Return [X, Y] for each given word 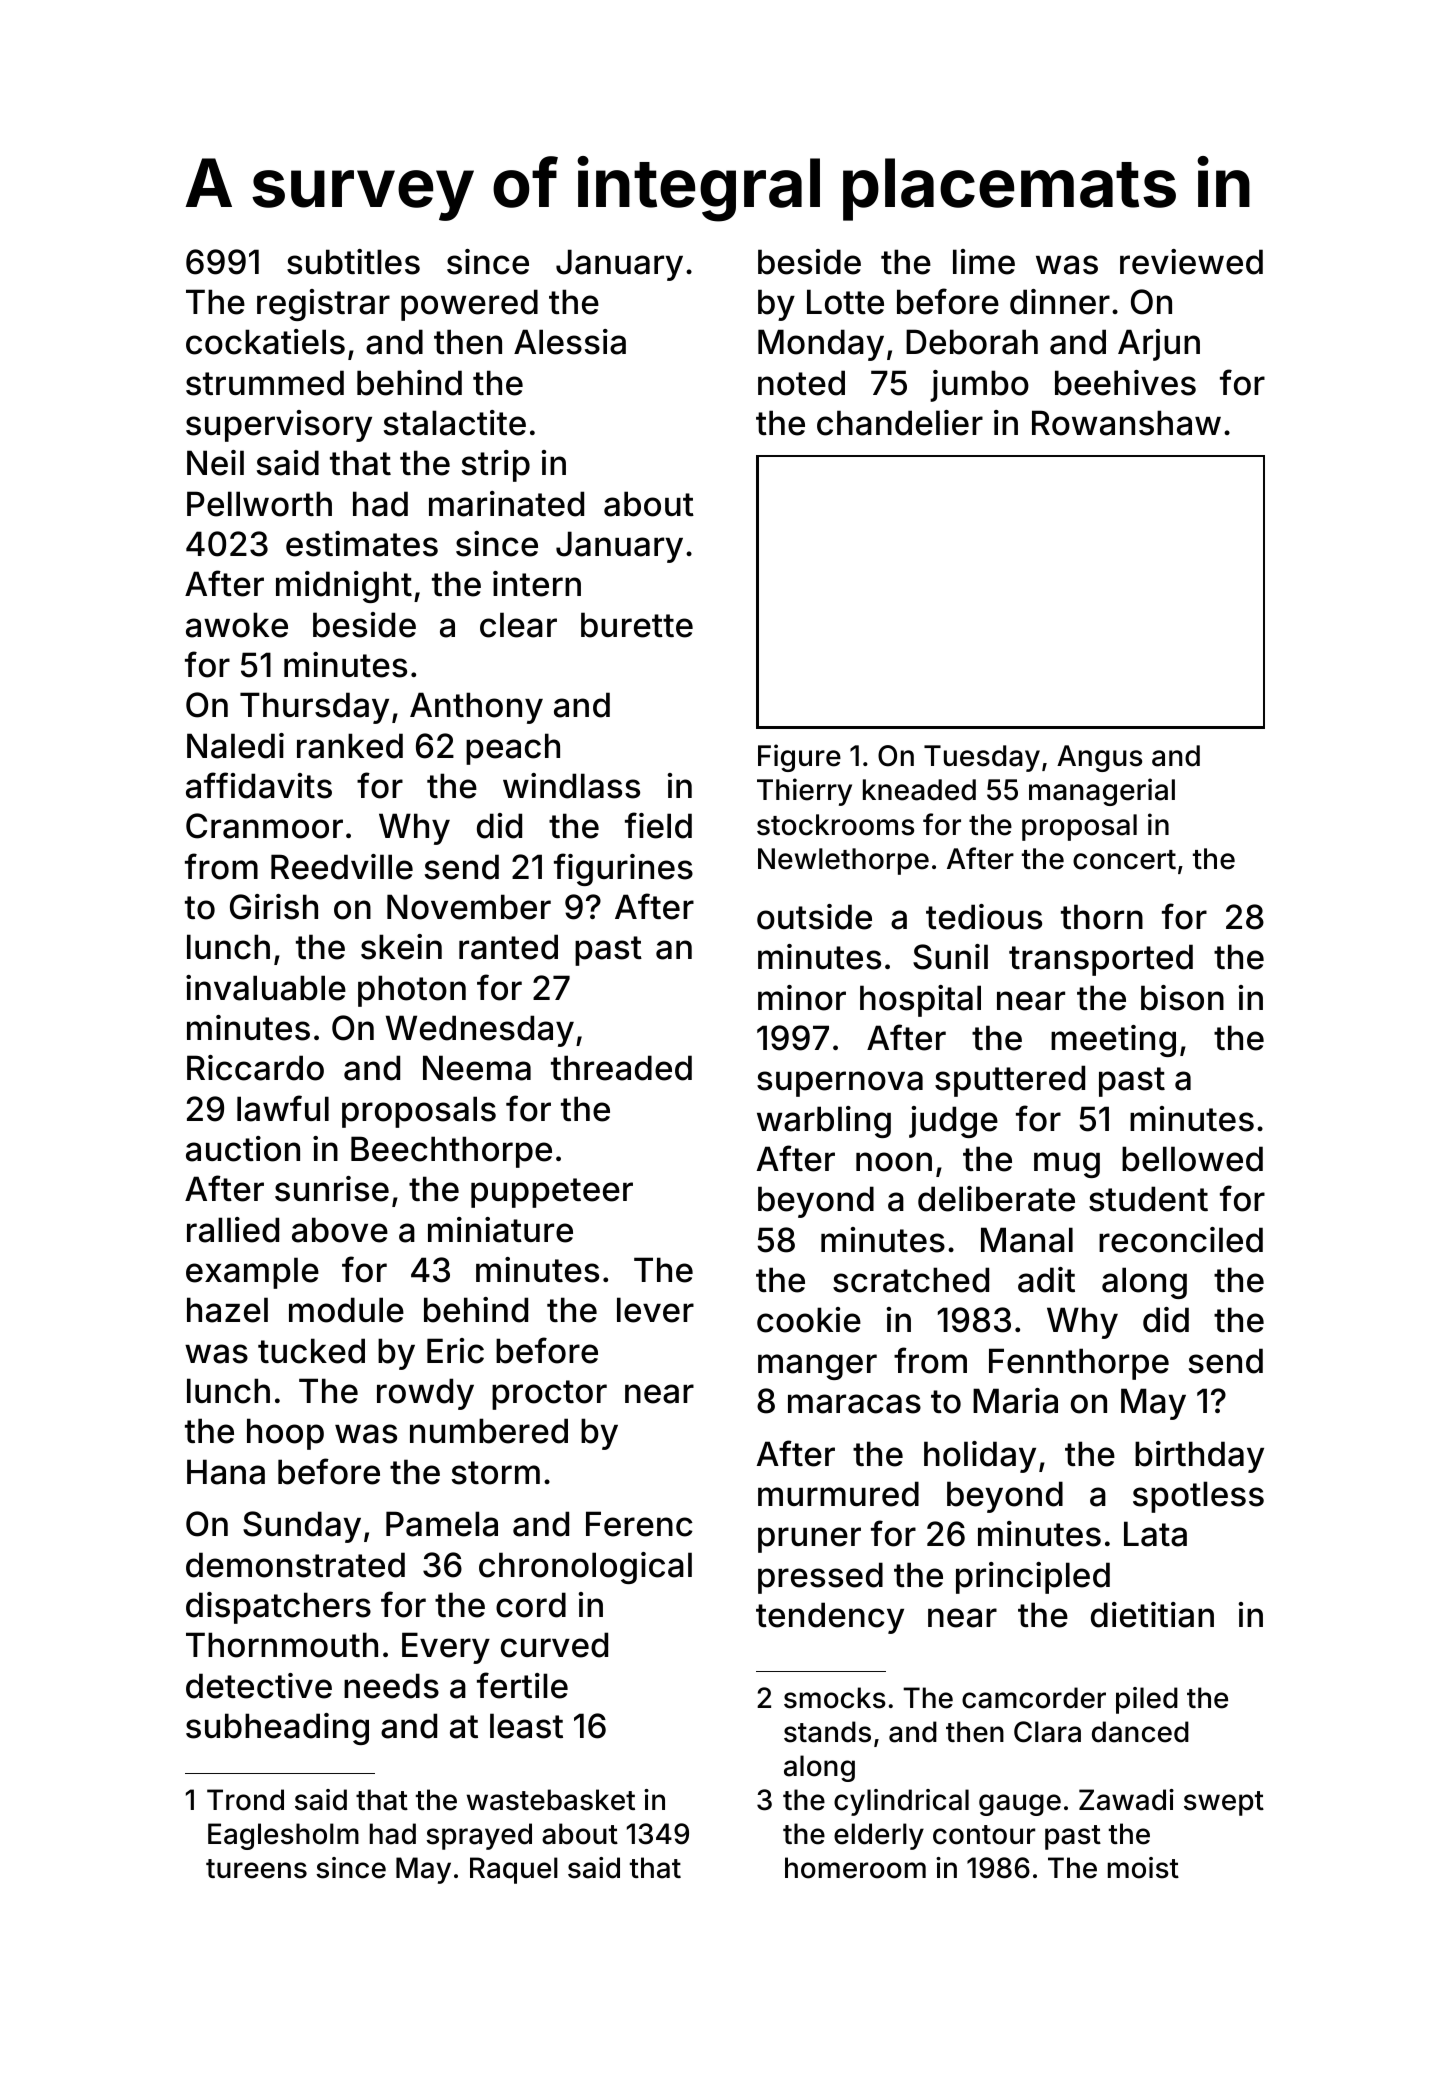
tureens [256, 1869]
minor [802, 998]
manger [817, 1367]
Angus [1099, 758]
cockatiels [265, 342]
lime [984, 262]
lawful [283, 1108]
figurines [623, 869]
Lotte [845, 302]
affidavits [259, 785]
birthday [1199, 1457]
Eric [455, 1351]
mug [1067, 1165]
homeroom [855, 1868]
